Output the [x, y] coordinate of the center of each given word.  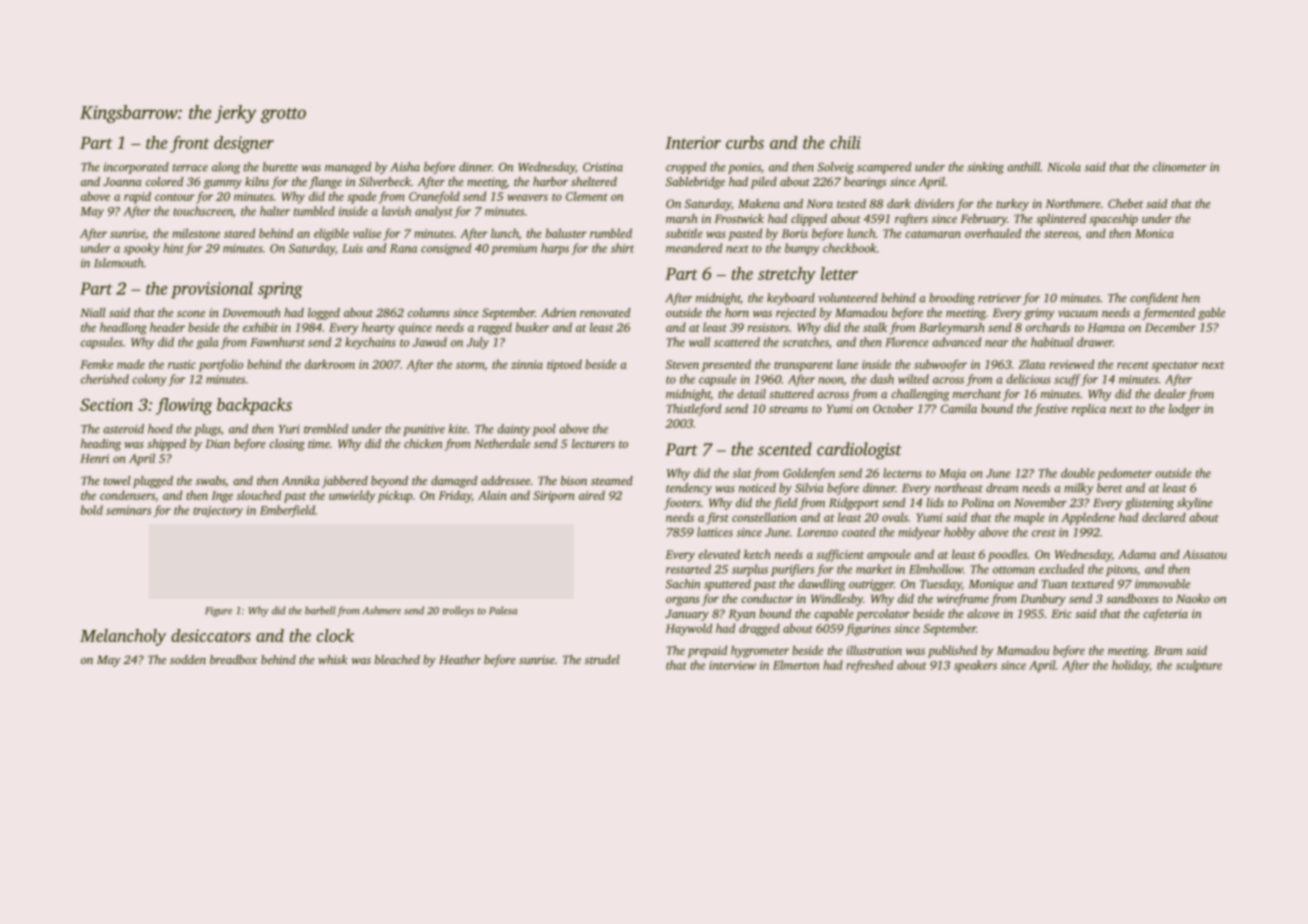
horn [737, 312]
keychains [370, 343]
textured [1093, 584]
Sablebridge [695, 183]
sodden [188, 659]
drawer [1095, 342]
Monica [1154, 233]
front [189, 144]
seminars [128, 510]
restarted [688, 569]
